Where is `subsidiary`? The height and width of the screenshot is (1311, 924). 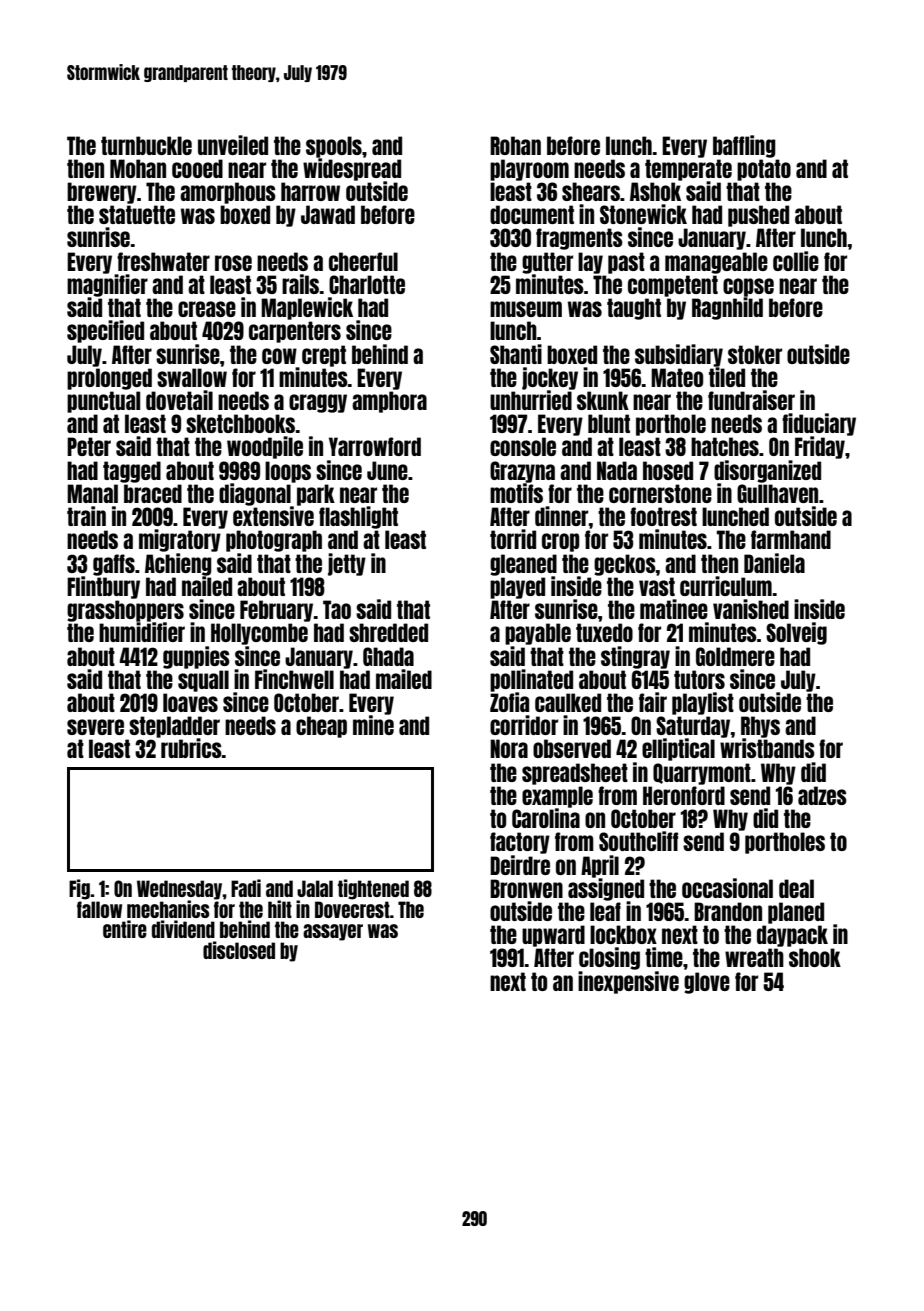 subsidiary is located at coordinates (679, 355).
